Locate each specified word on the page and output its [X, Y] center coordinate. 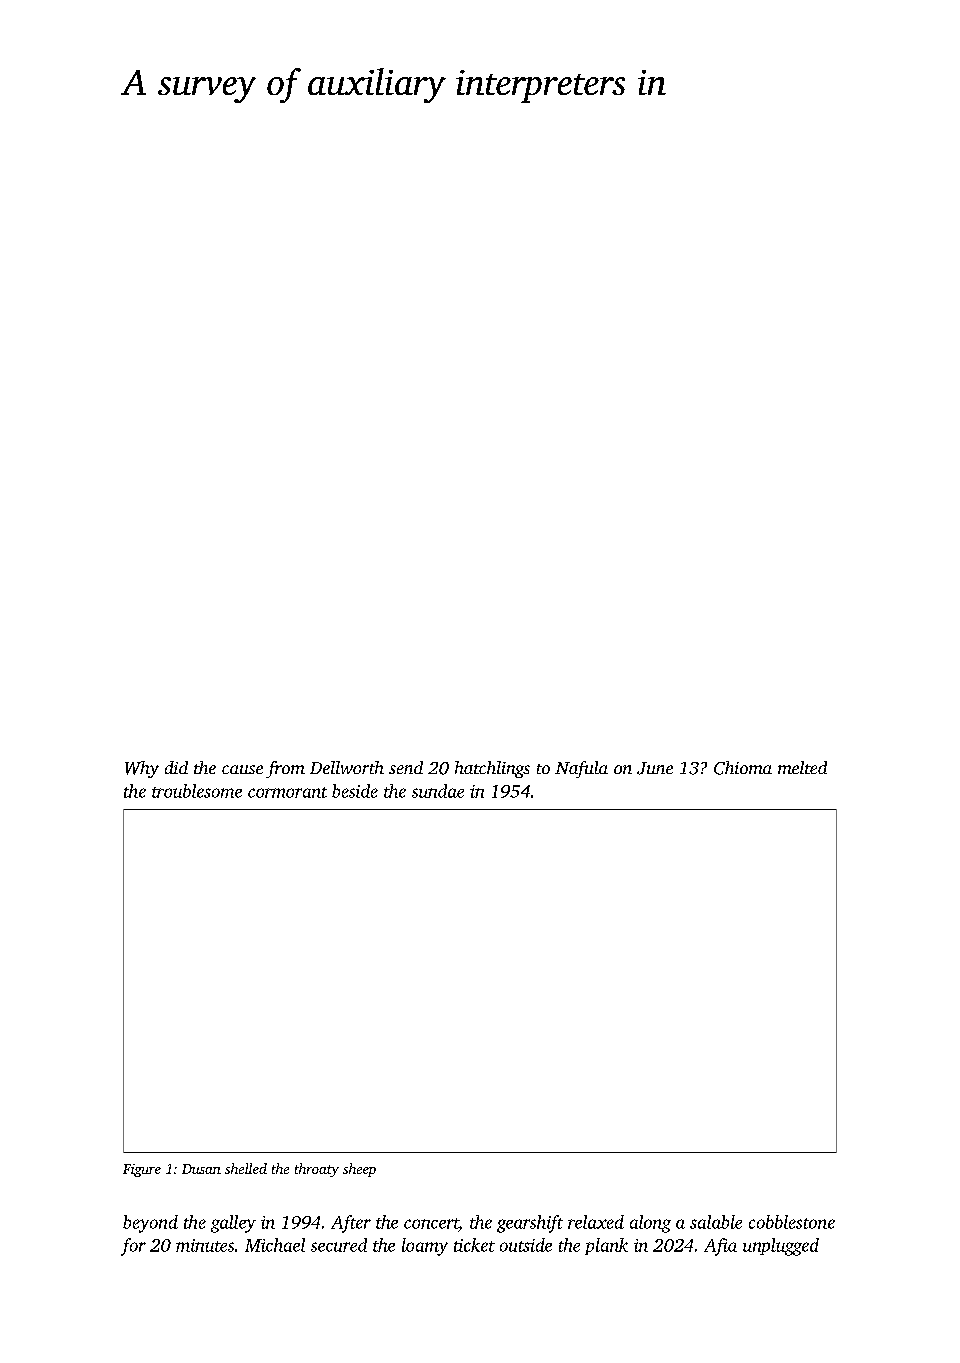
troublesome [197, 791]
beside [355, 791]
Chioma [743, 768]
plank [606, 1246]
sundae [438, 791]
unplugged [781, 1247]
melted [802, 767]
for [133, 1247]
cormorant [287, 792]
